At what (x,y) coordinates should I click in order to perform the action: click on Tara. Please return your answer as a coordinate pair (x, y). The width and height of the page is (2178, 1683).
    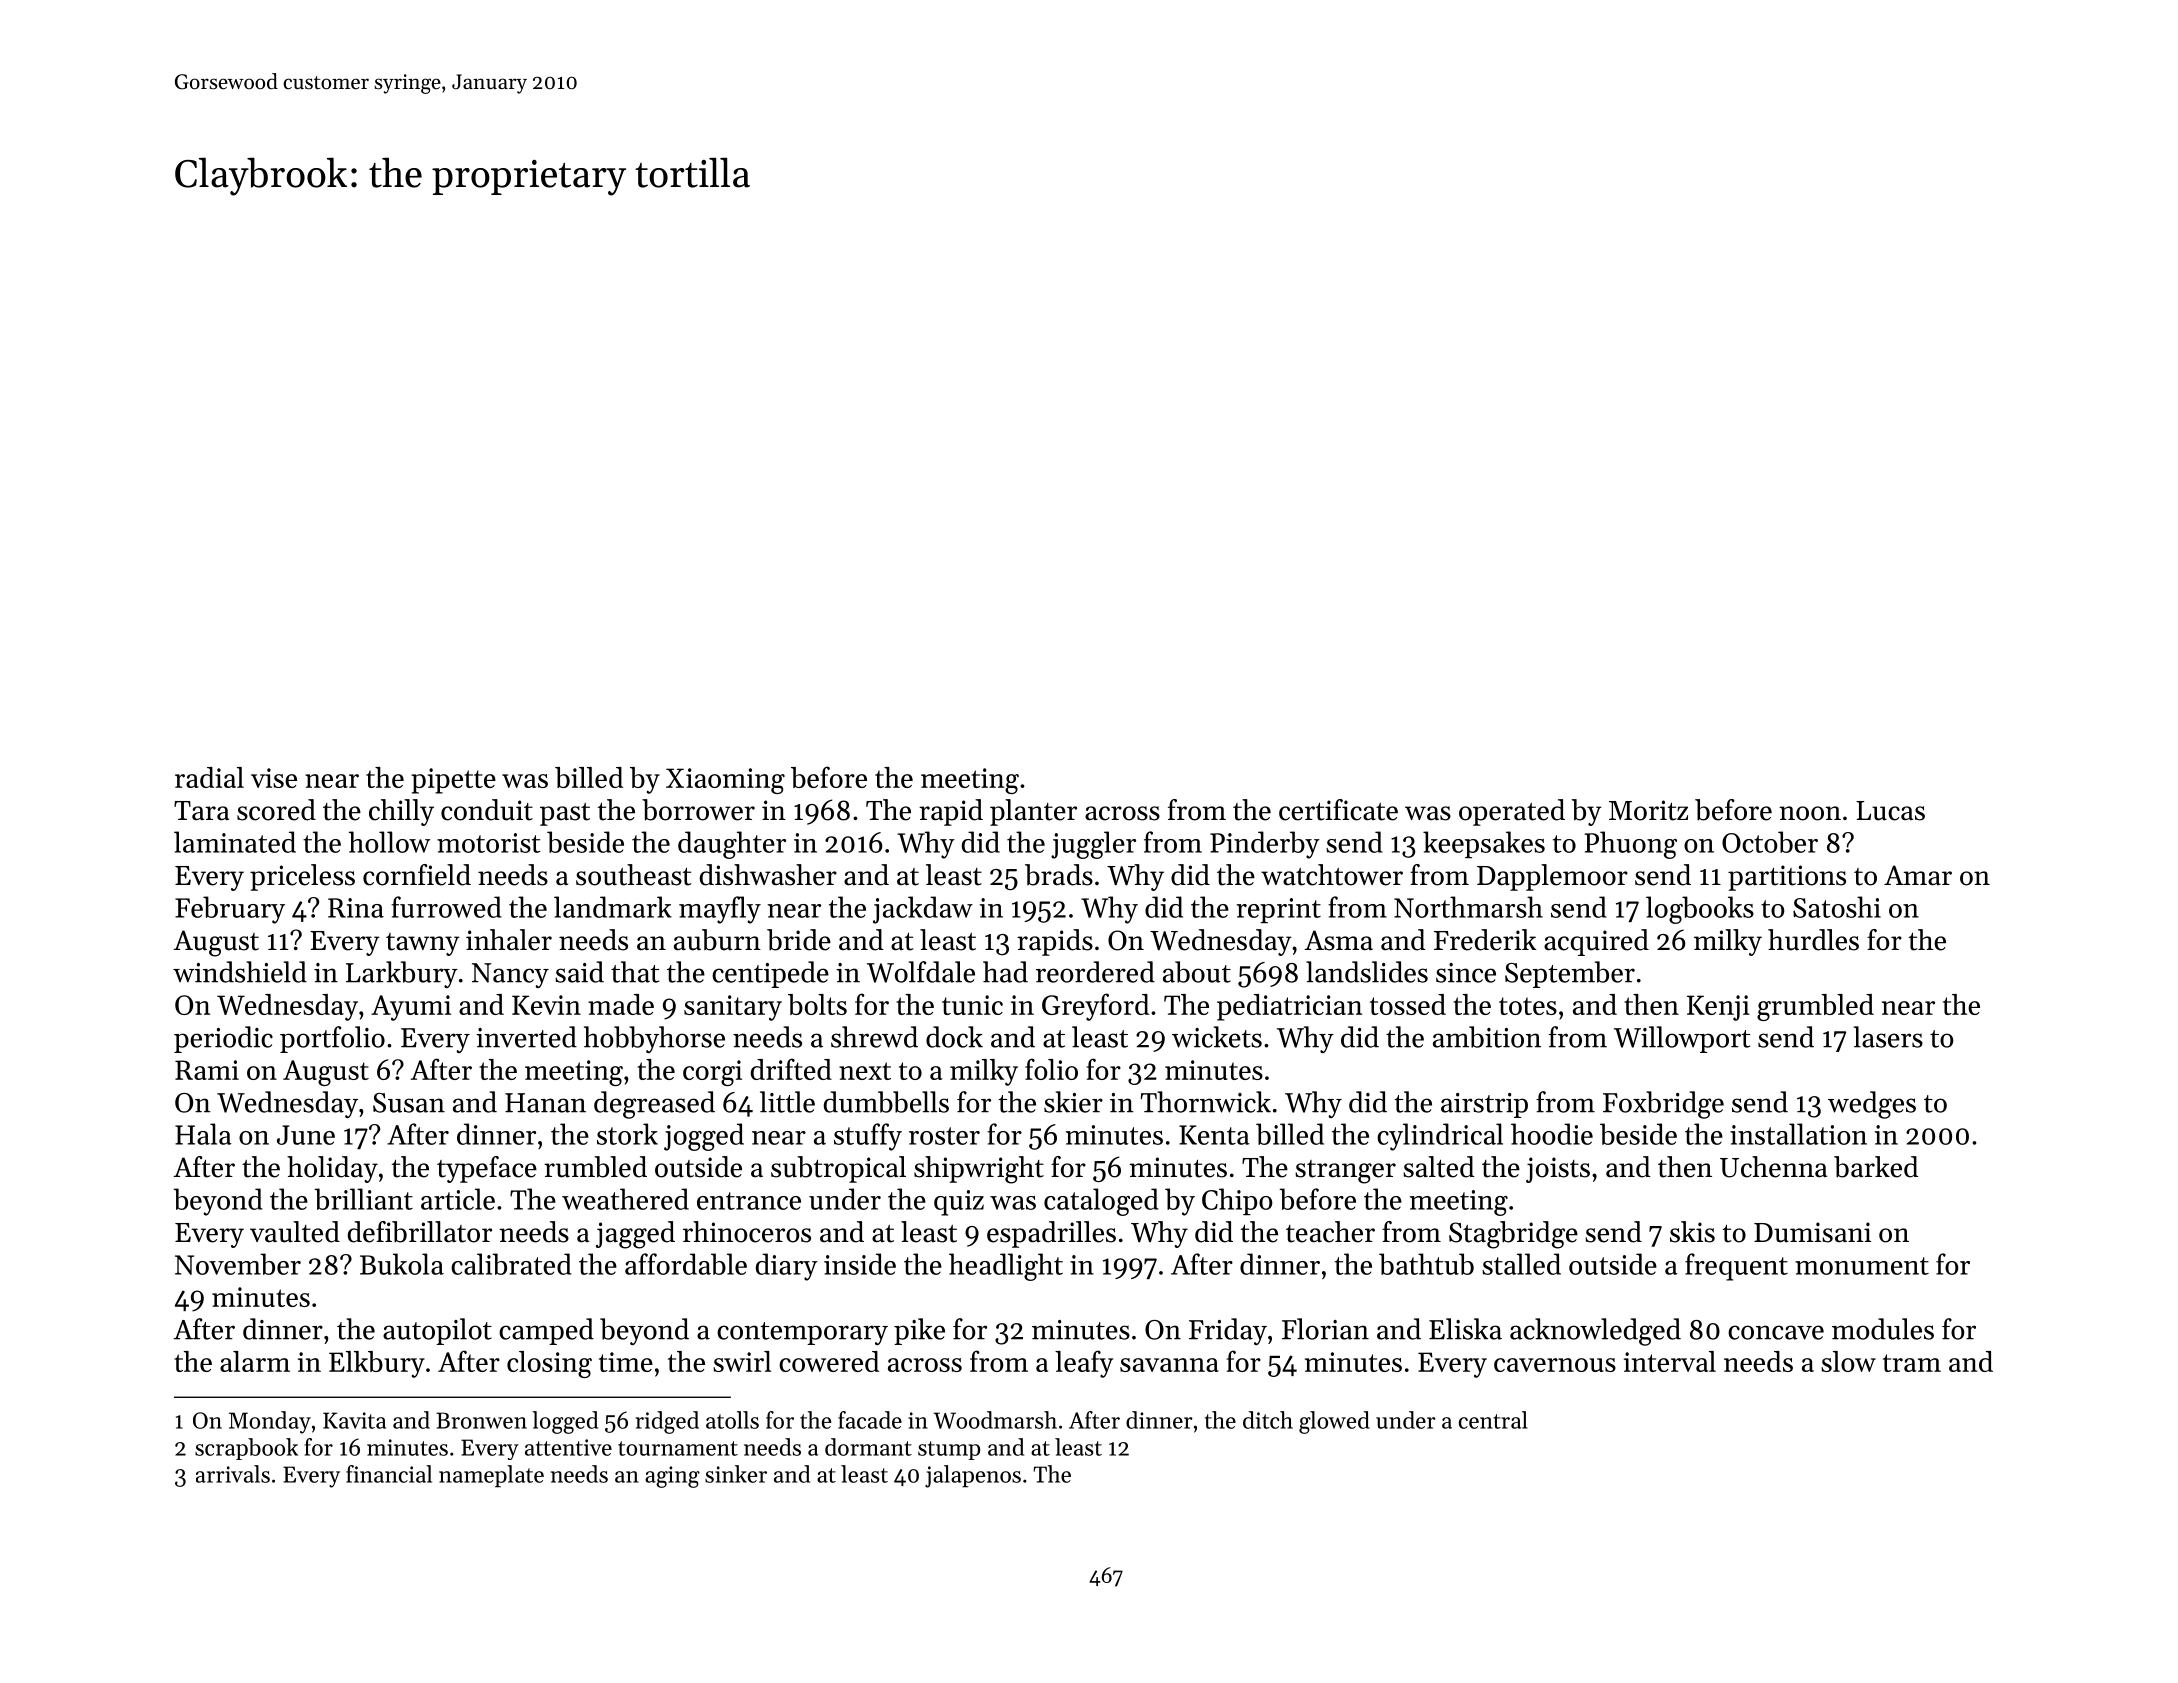
    Looking at the image, I should click on (201, 810).
